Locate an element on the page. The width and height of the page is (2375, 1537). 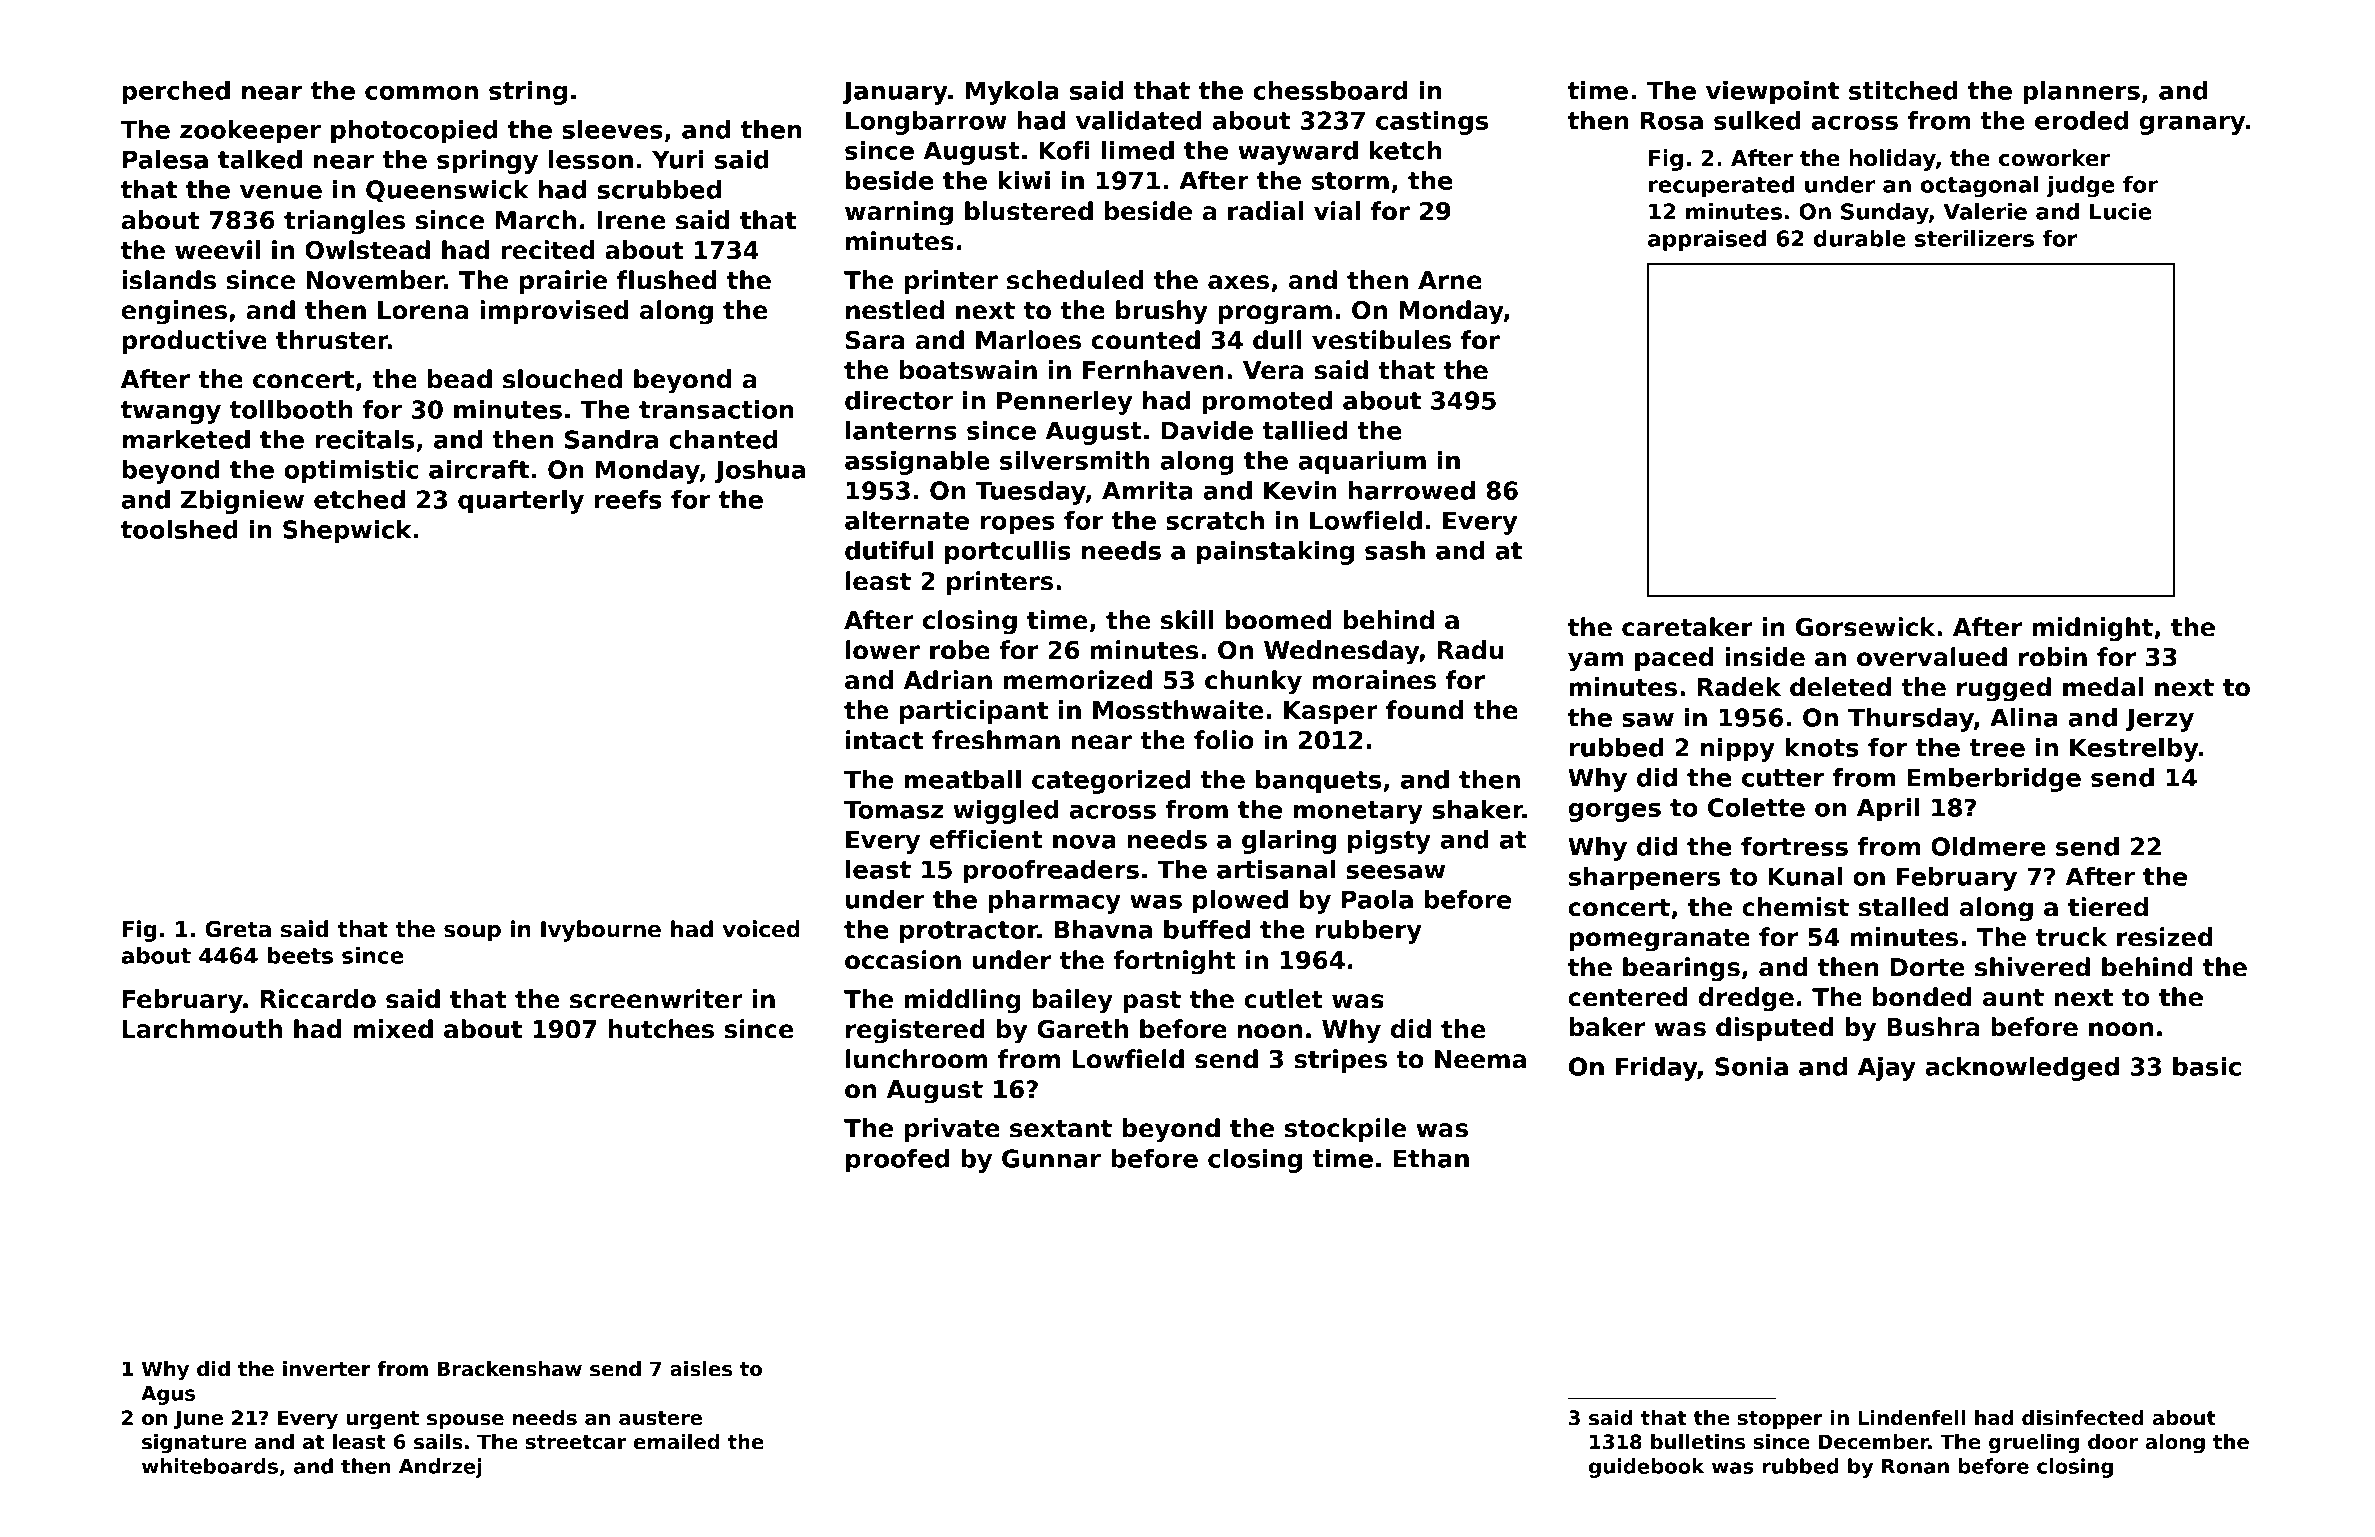
photocopied is located at coordinates (414, 132).
